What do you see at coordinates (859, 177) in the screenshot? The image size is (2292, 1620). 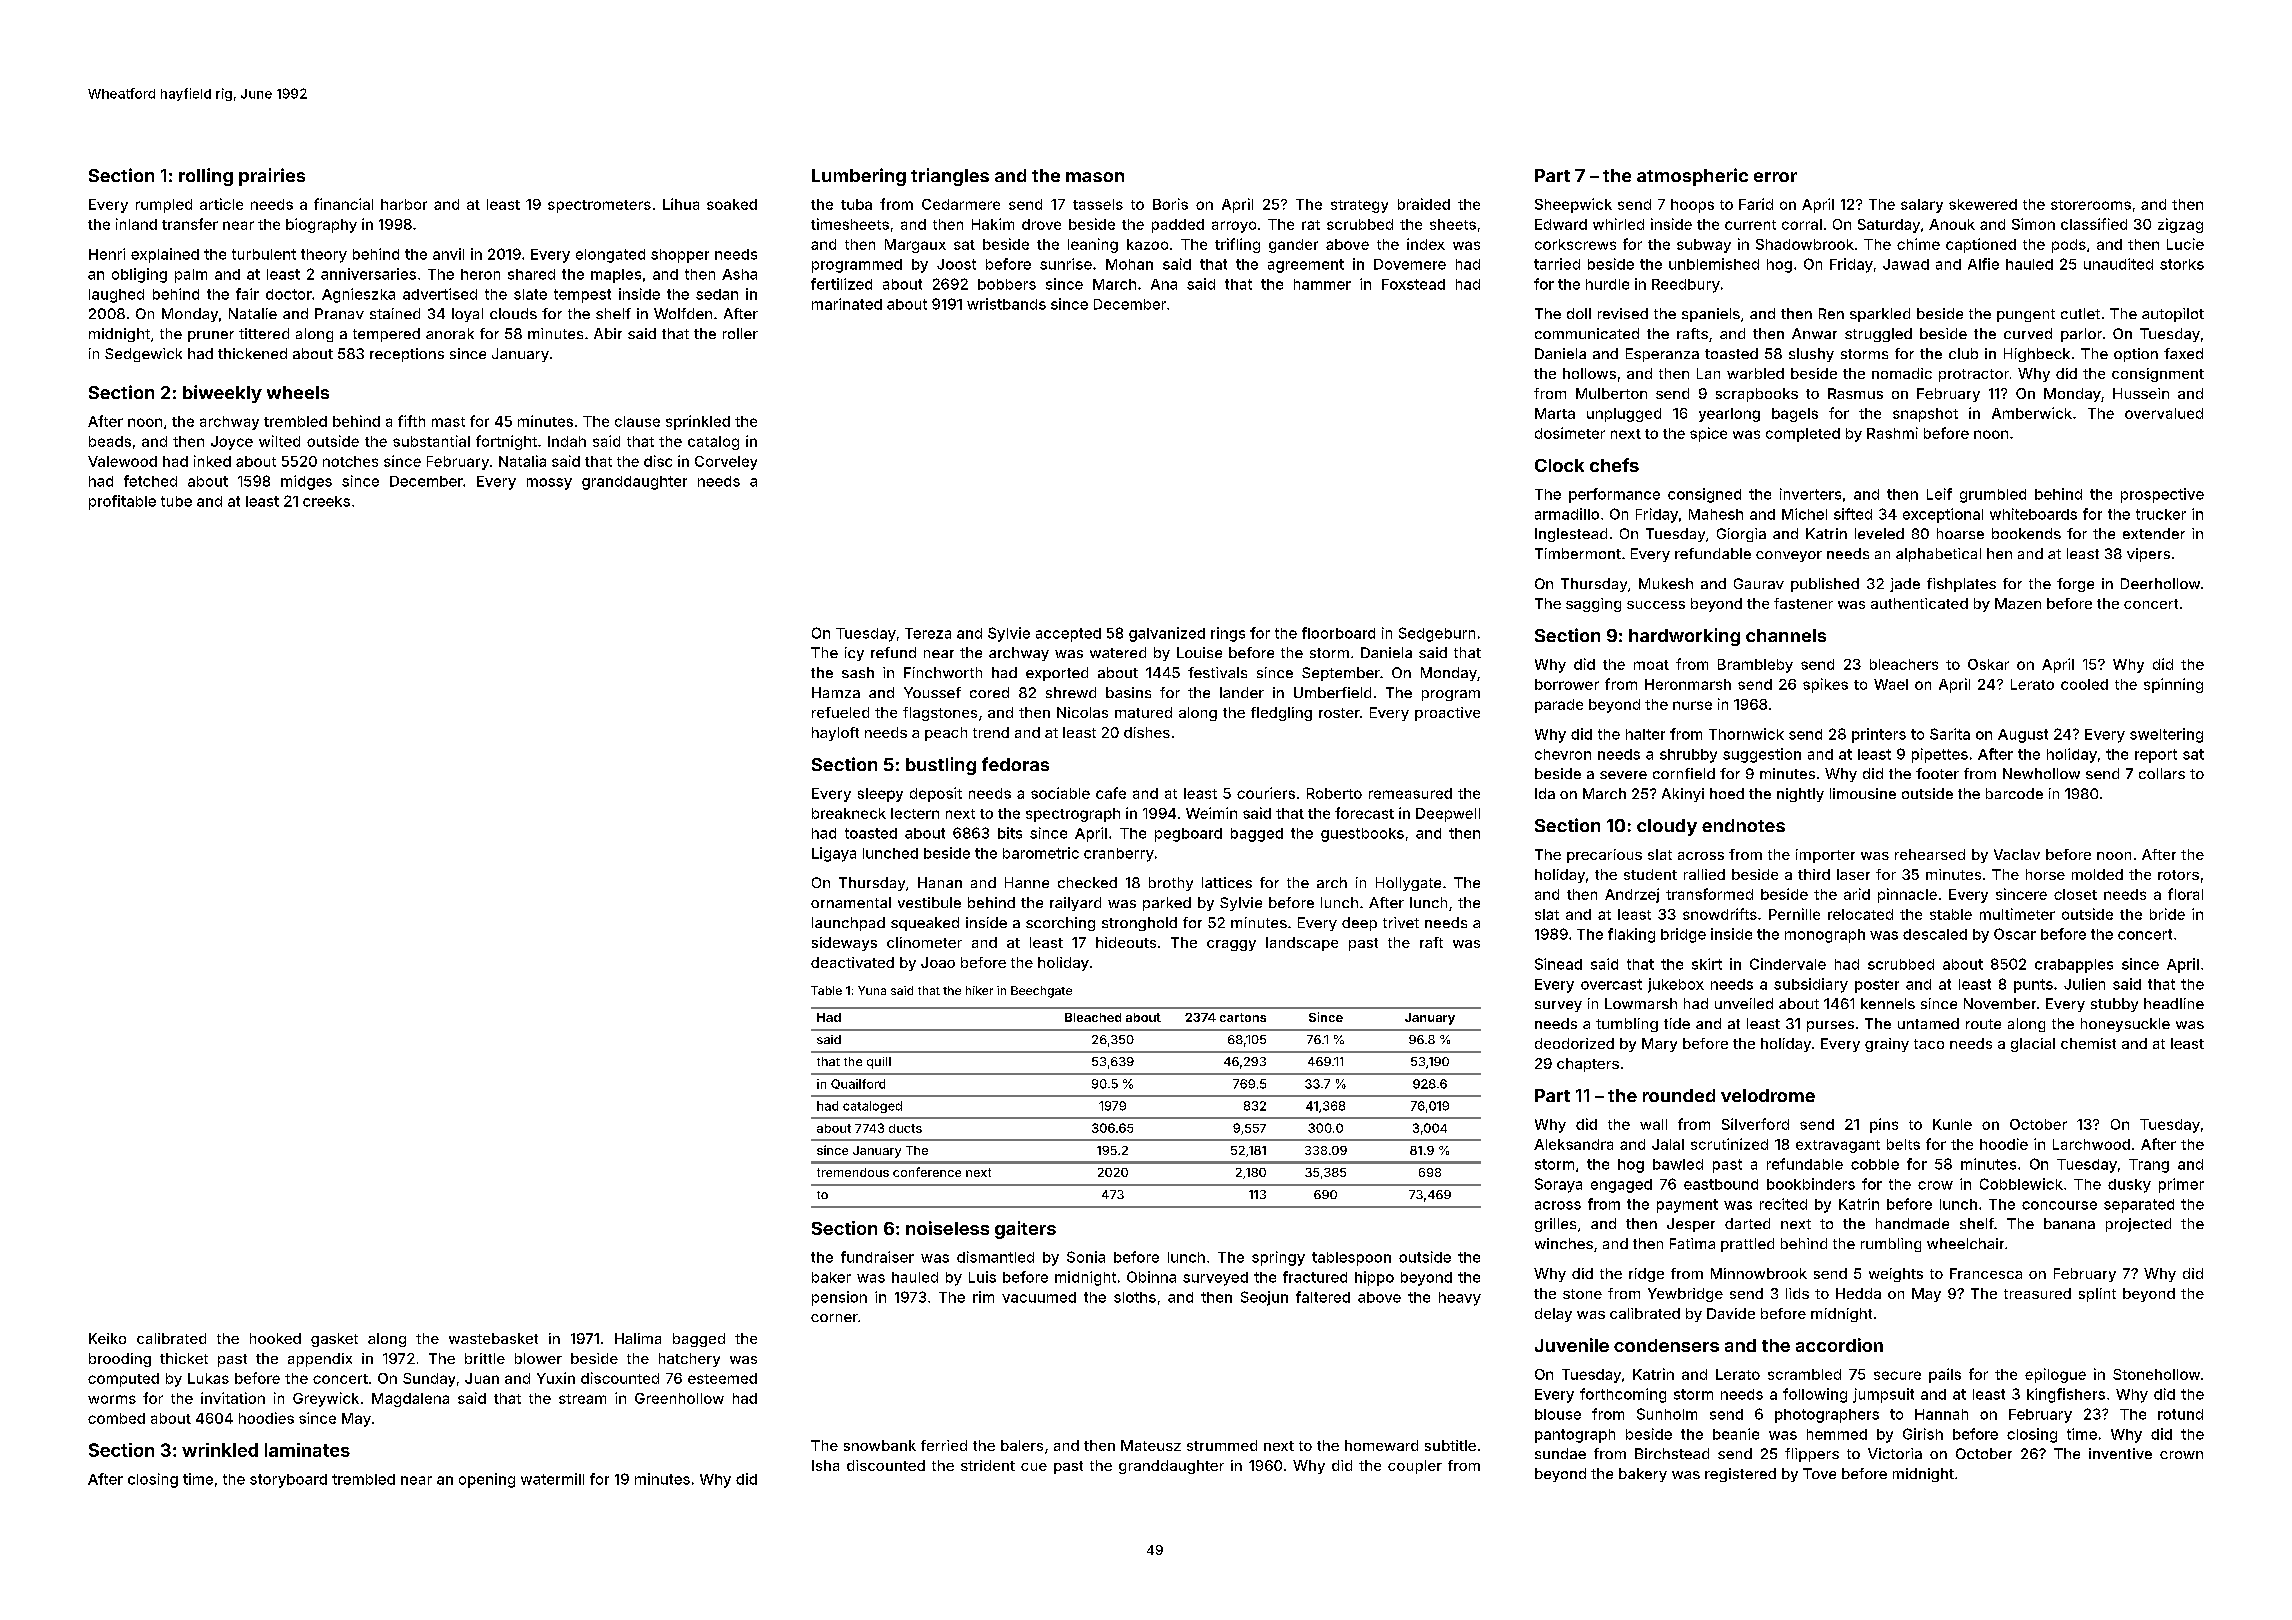 I see `Lumbering` at bounding box center [859, 177].
